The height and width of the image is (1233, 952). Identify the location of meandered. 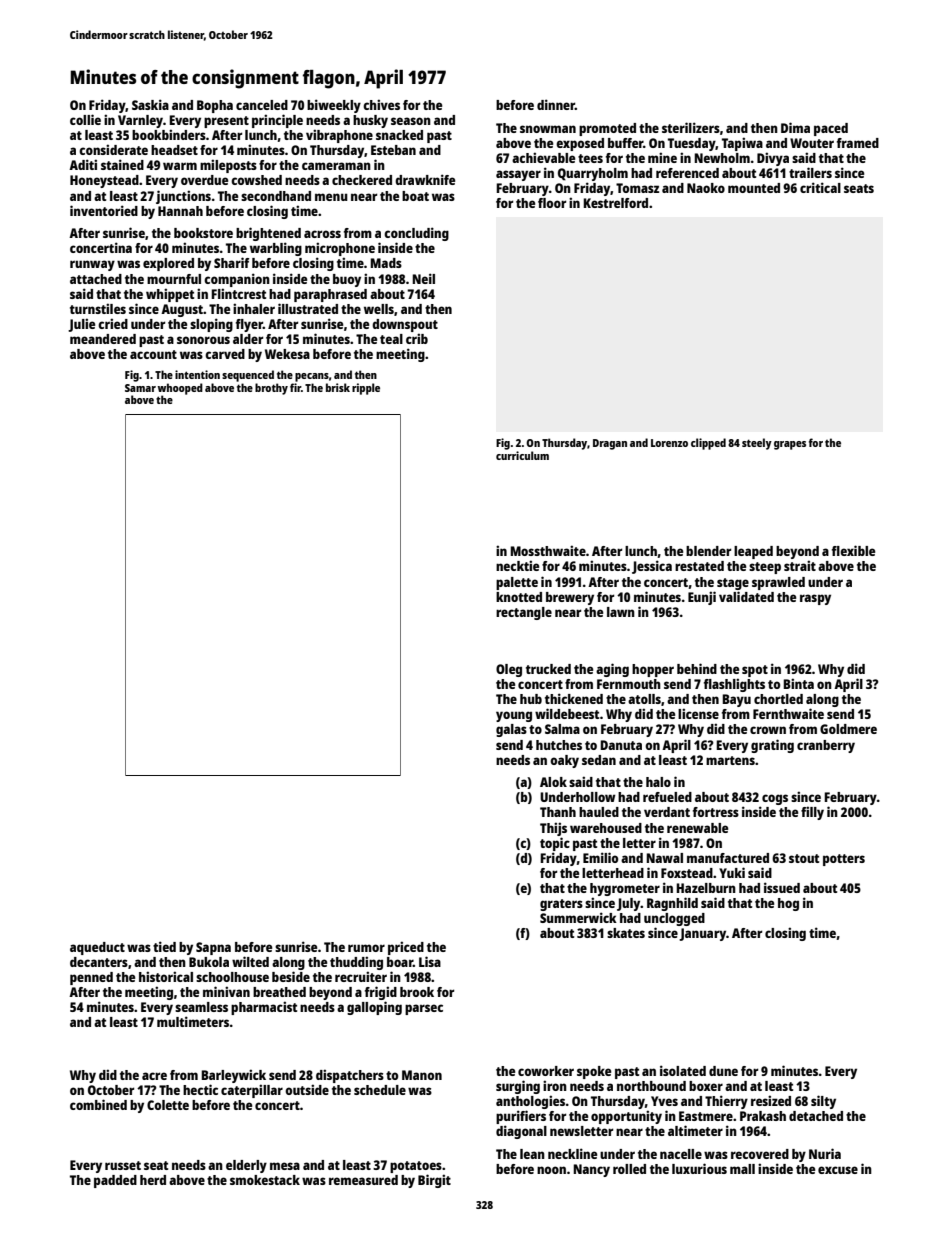
(103, 339).
